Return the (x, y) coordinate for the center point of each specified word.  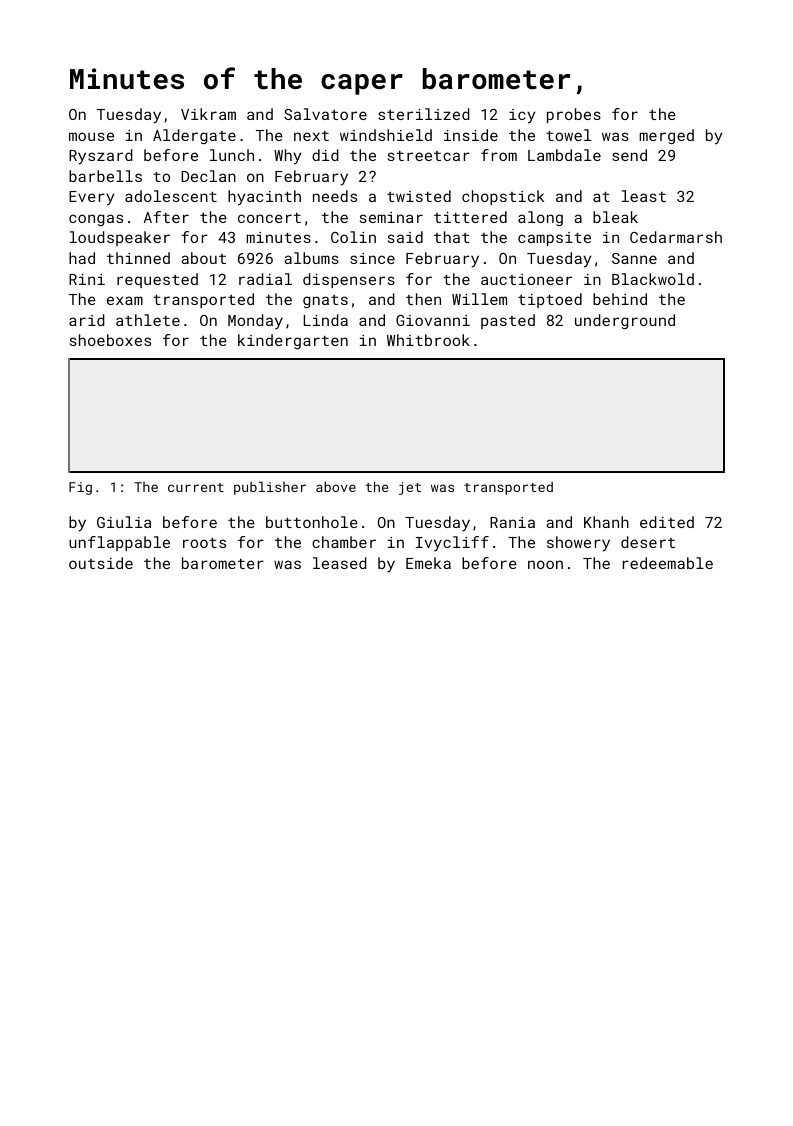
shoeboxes (110, 340)
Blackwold (653, 279)
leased (340, 563)
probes (574, 115)
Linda (326, 320)
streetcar (429, 156)
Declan (208, 176)
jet (410, 488)
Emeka (428, 563)
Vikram (208, 114)
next (311, 136)
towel (568, 135)
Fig (80, 488)
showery (578, 544)
